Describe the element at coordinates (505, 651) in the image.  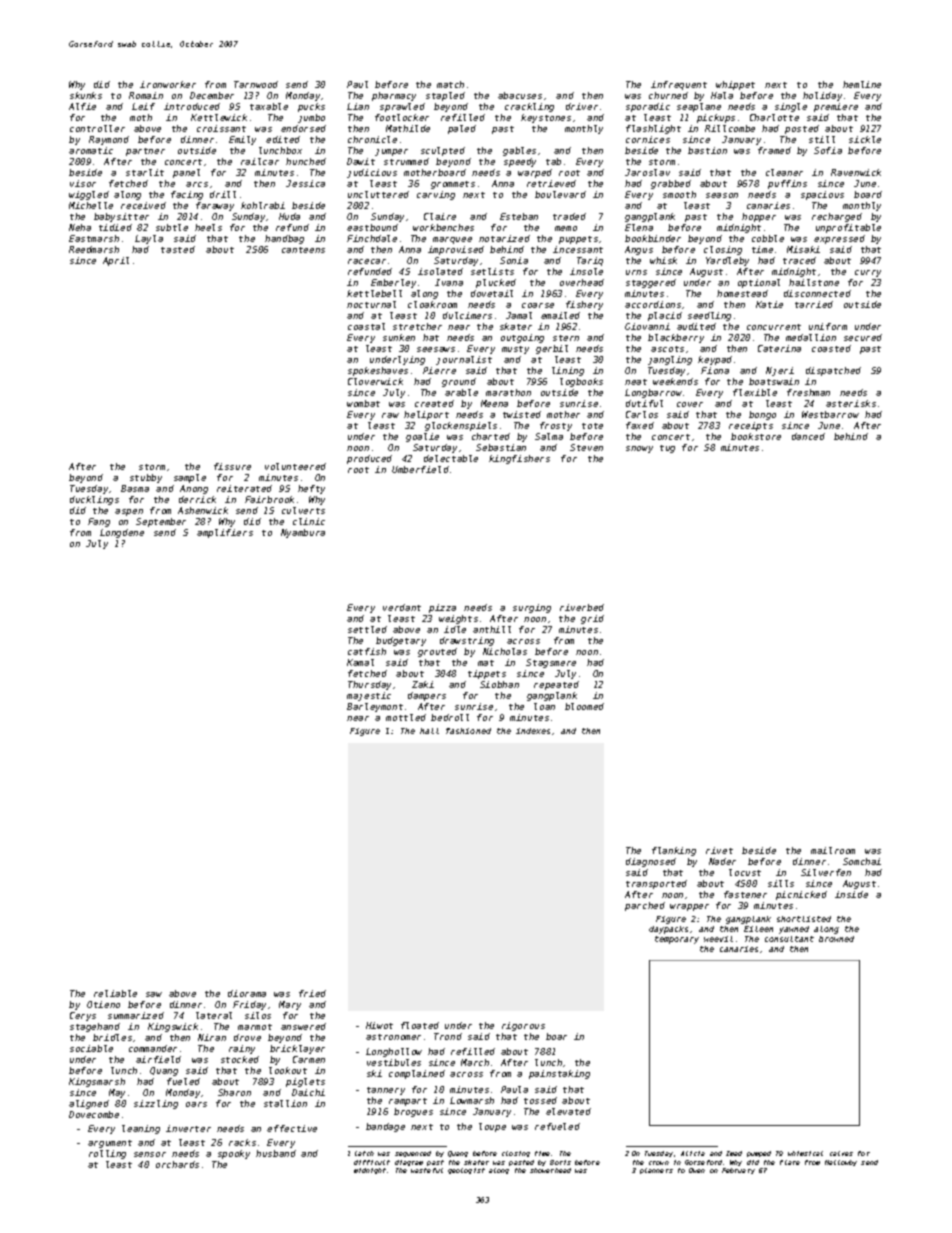
I see `Nicholas` at that location.
